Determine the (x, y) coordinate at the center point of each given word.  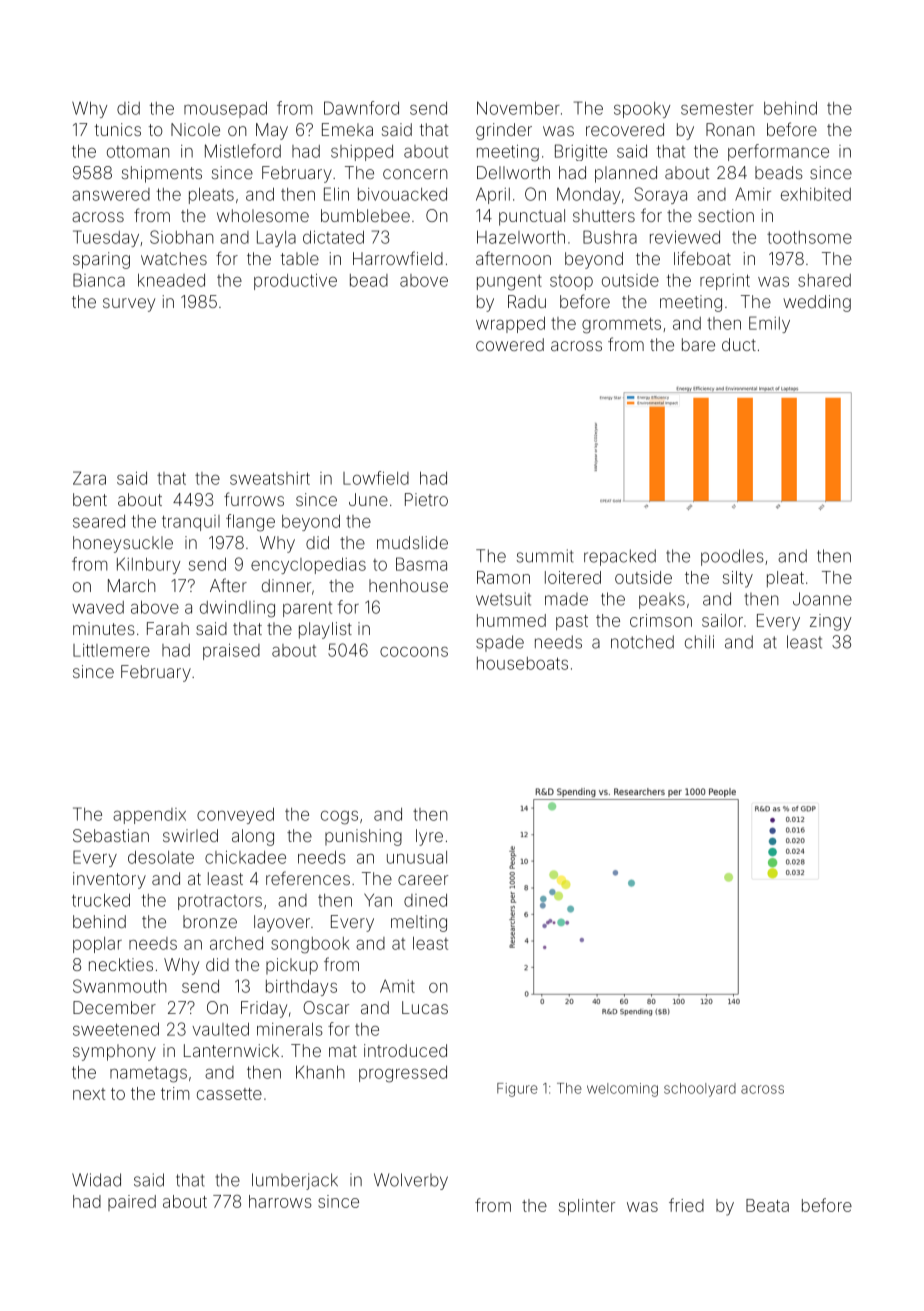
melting (419, 923)
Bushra (610, 237)
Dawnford (361, 108)
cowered (510, 344)
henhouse (408, 585)
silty (738, 579)
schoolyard (700, 1090)
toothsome (809, 237)
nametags (148, 1075)
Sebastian (111, 835)
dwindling (237, 609)
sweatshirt (270, 478)
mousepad (225, 109)
